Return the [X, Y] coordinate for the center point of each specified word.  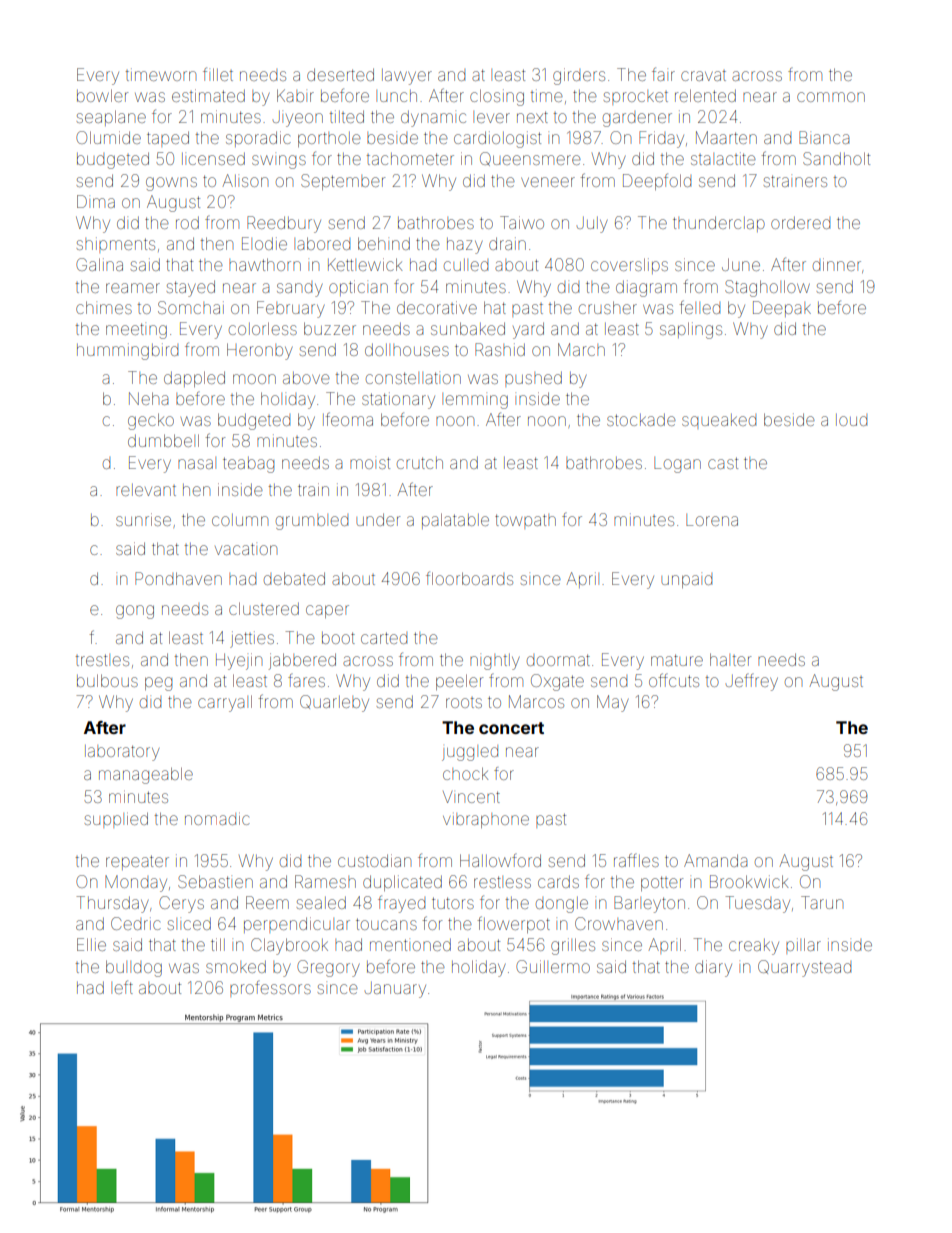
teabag [248, 465]
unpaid [686, 581]
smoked [236, 966]
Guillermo [553, 966]
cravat [703, 76]
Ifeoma [348, 419]
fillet [218, 74]
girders [579, 76]
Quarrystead [804, 968]
